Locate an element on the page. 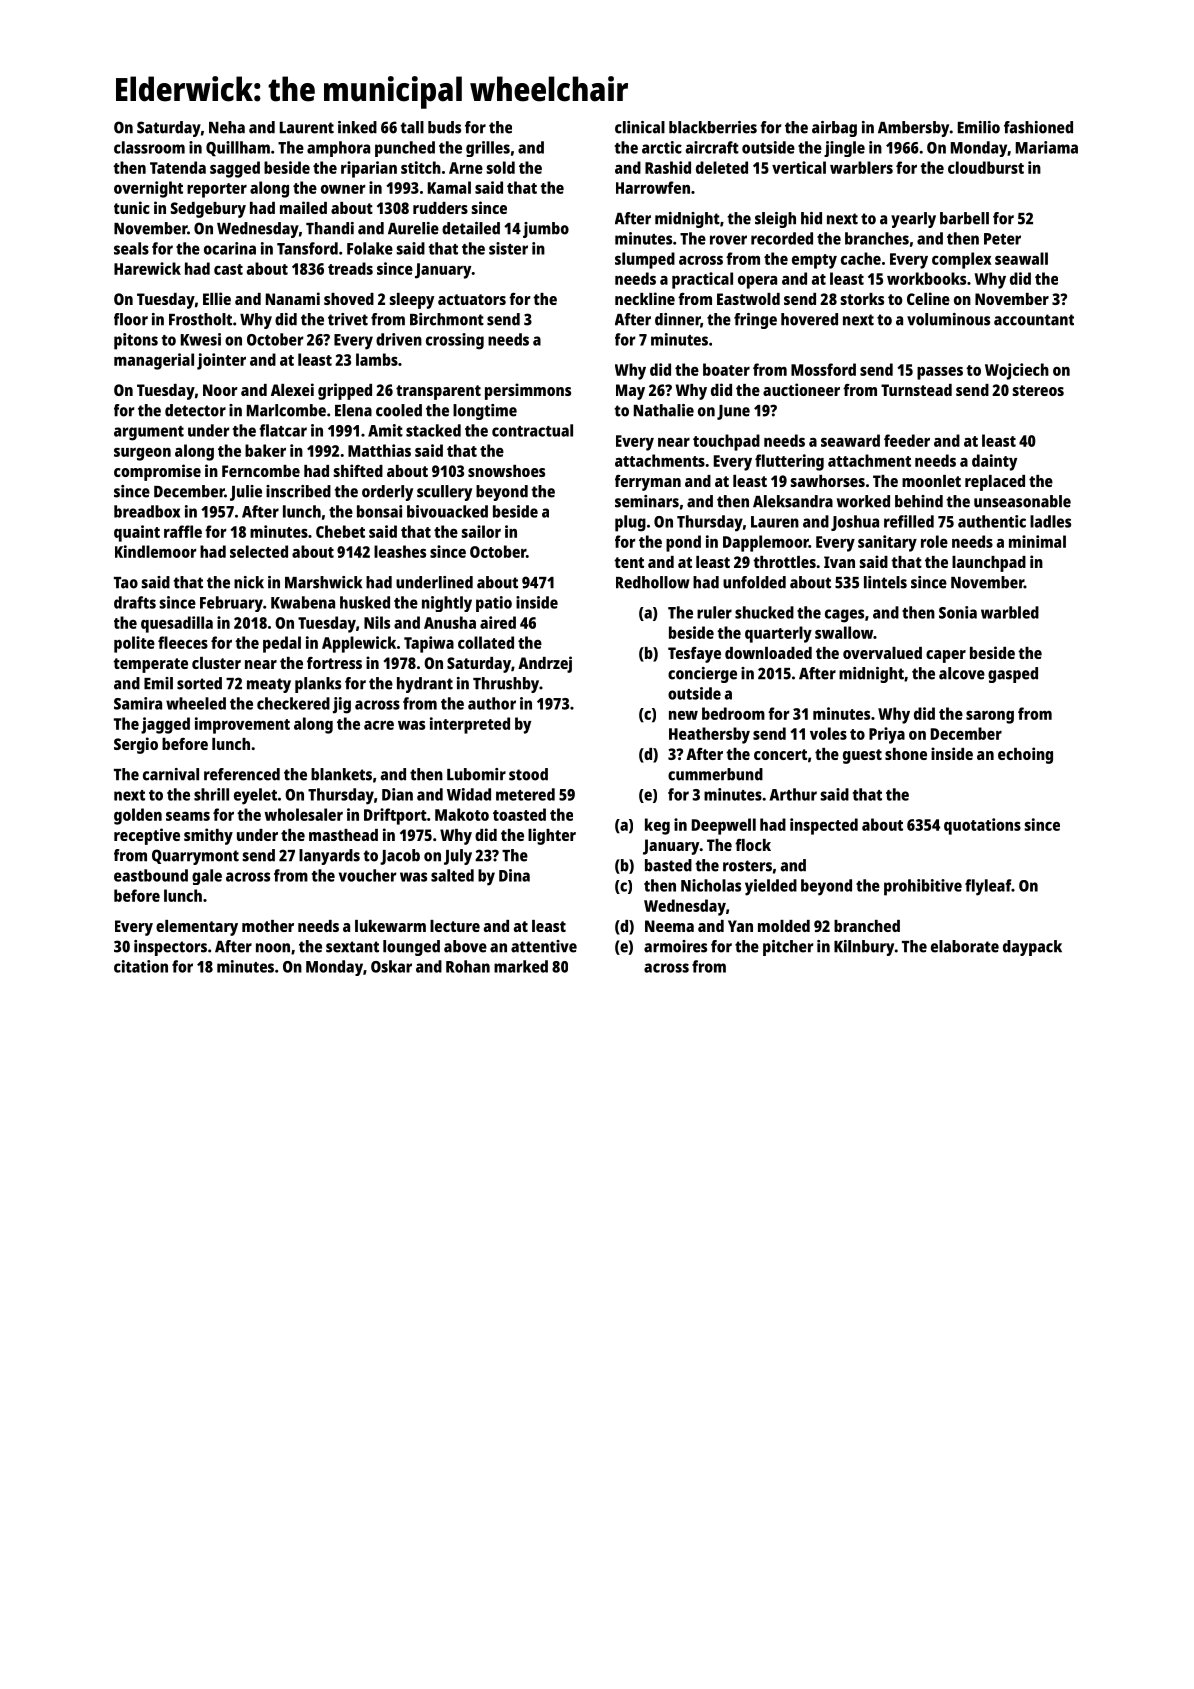 The width and height of the document is (1194, 1689). fashioned is located at coordinates (1038, 127).
